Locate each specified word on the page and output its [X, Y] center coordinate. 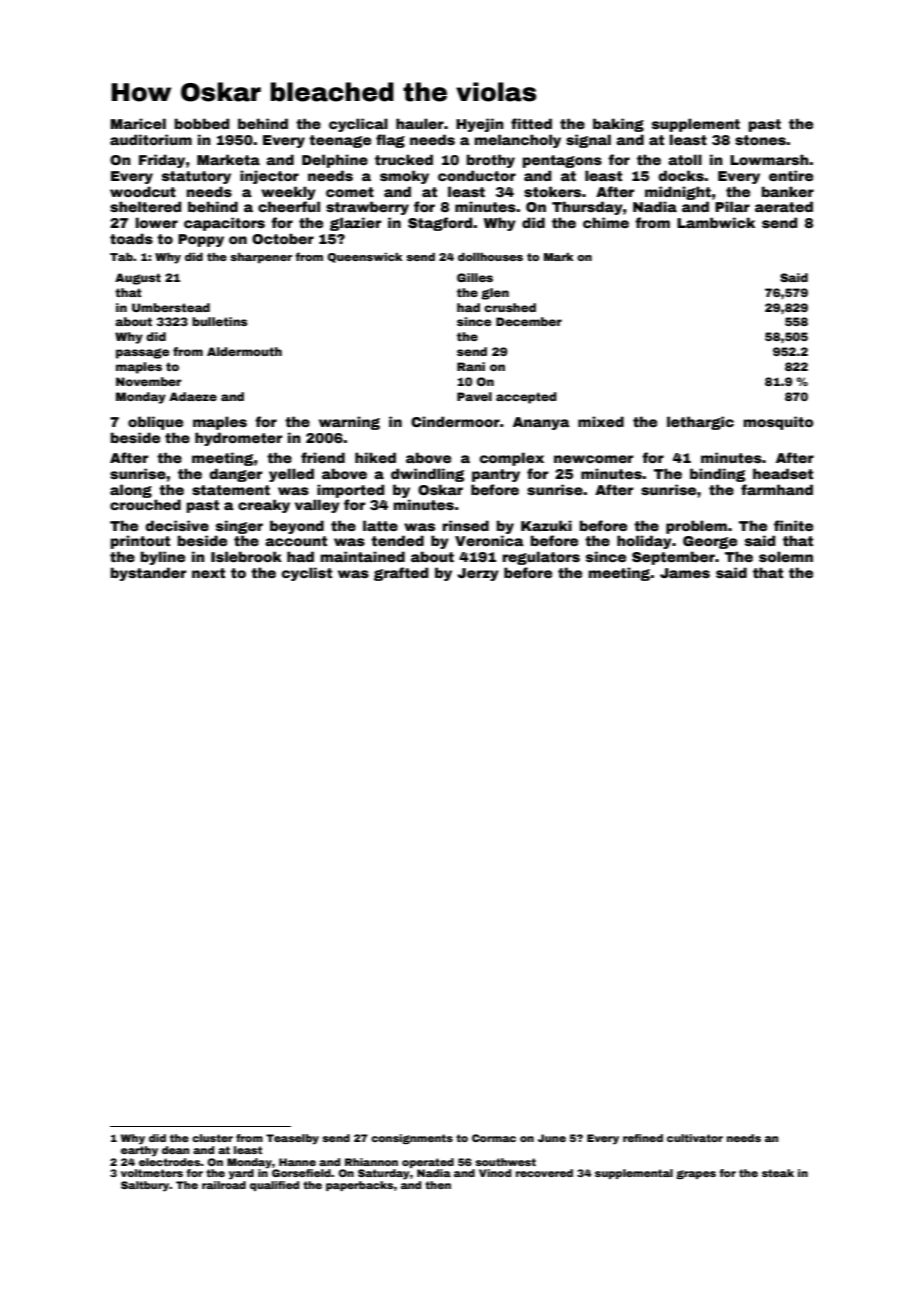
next [208, 573]
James [685, 573]
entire [791, 175]
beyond [297, 527]
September [673, 558]
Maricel [138, 123]
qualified [274, 1186]
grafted [401, 574]
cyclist [307, 574]
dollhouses [490, 257]
